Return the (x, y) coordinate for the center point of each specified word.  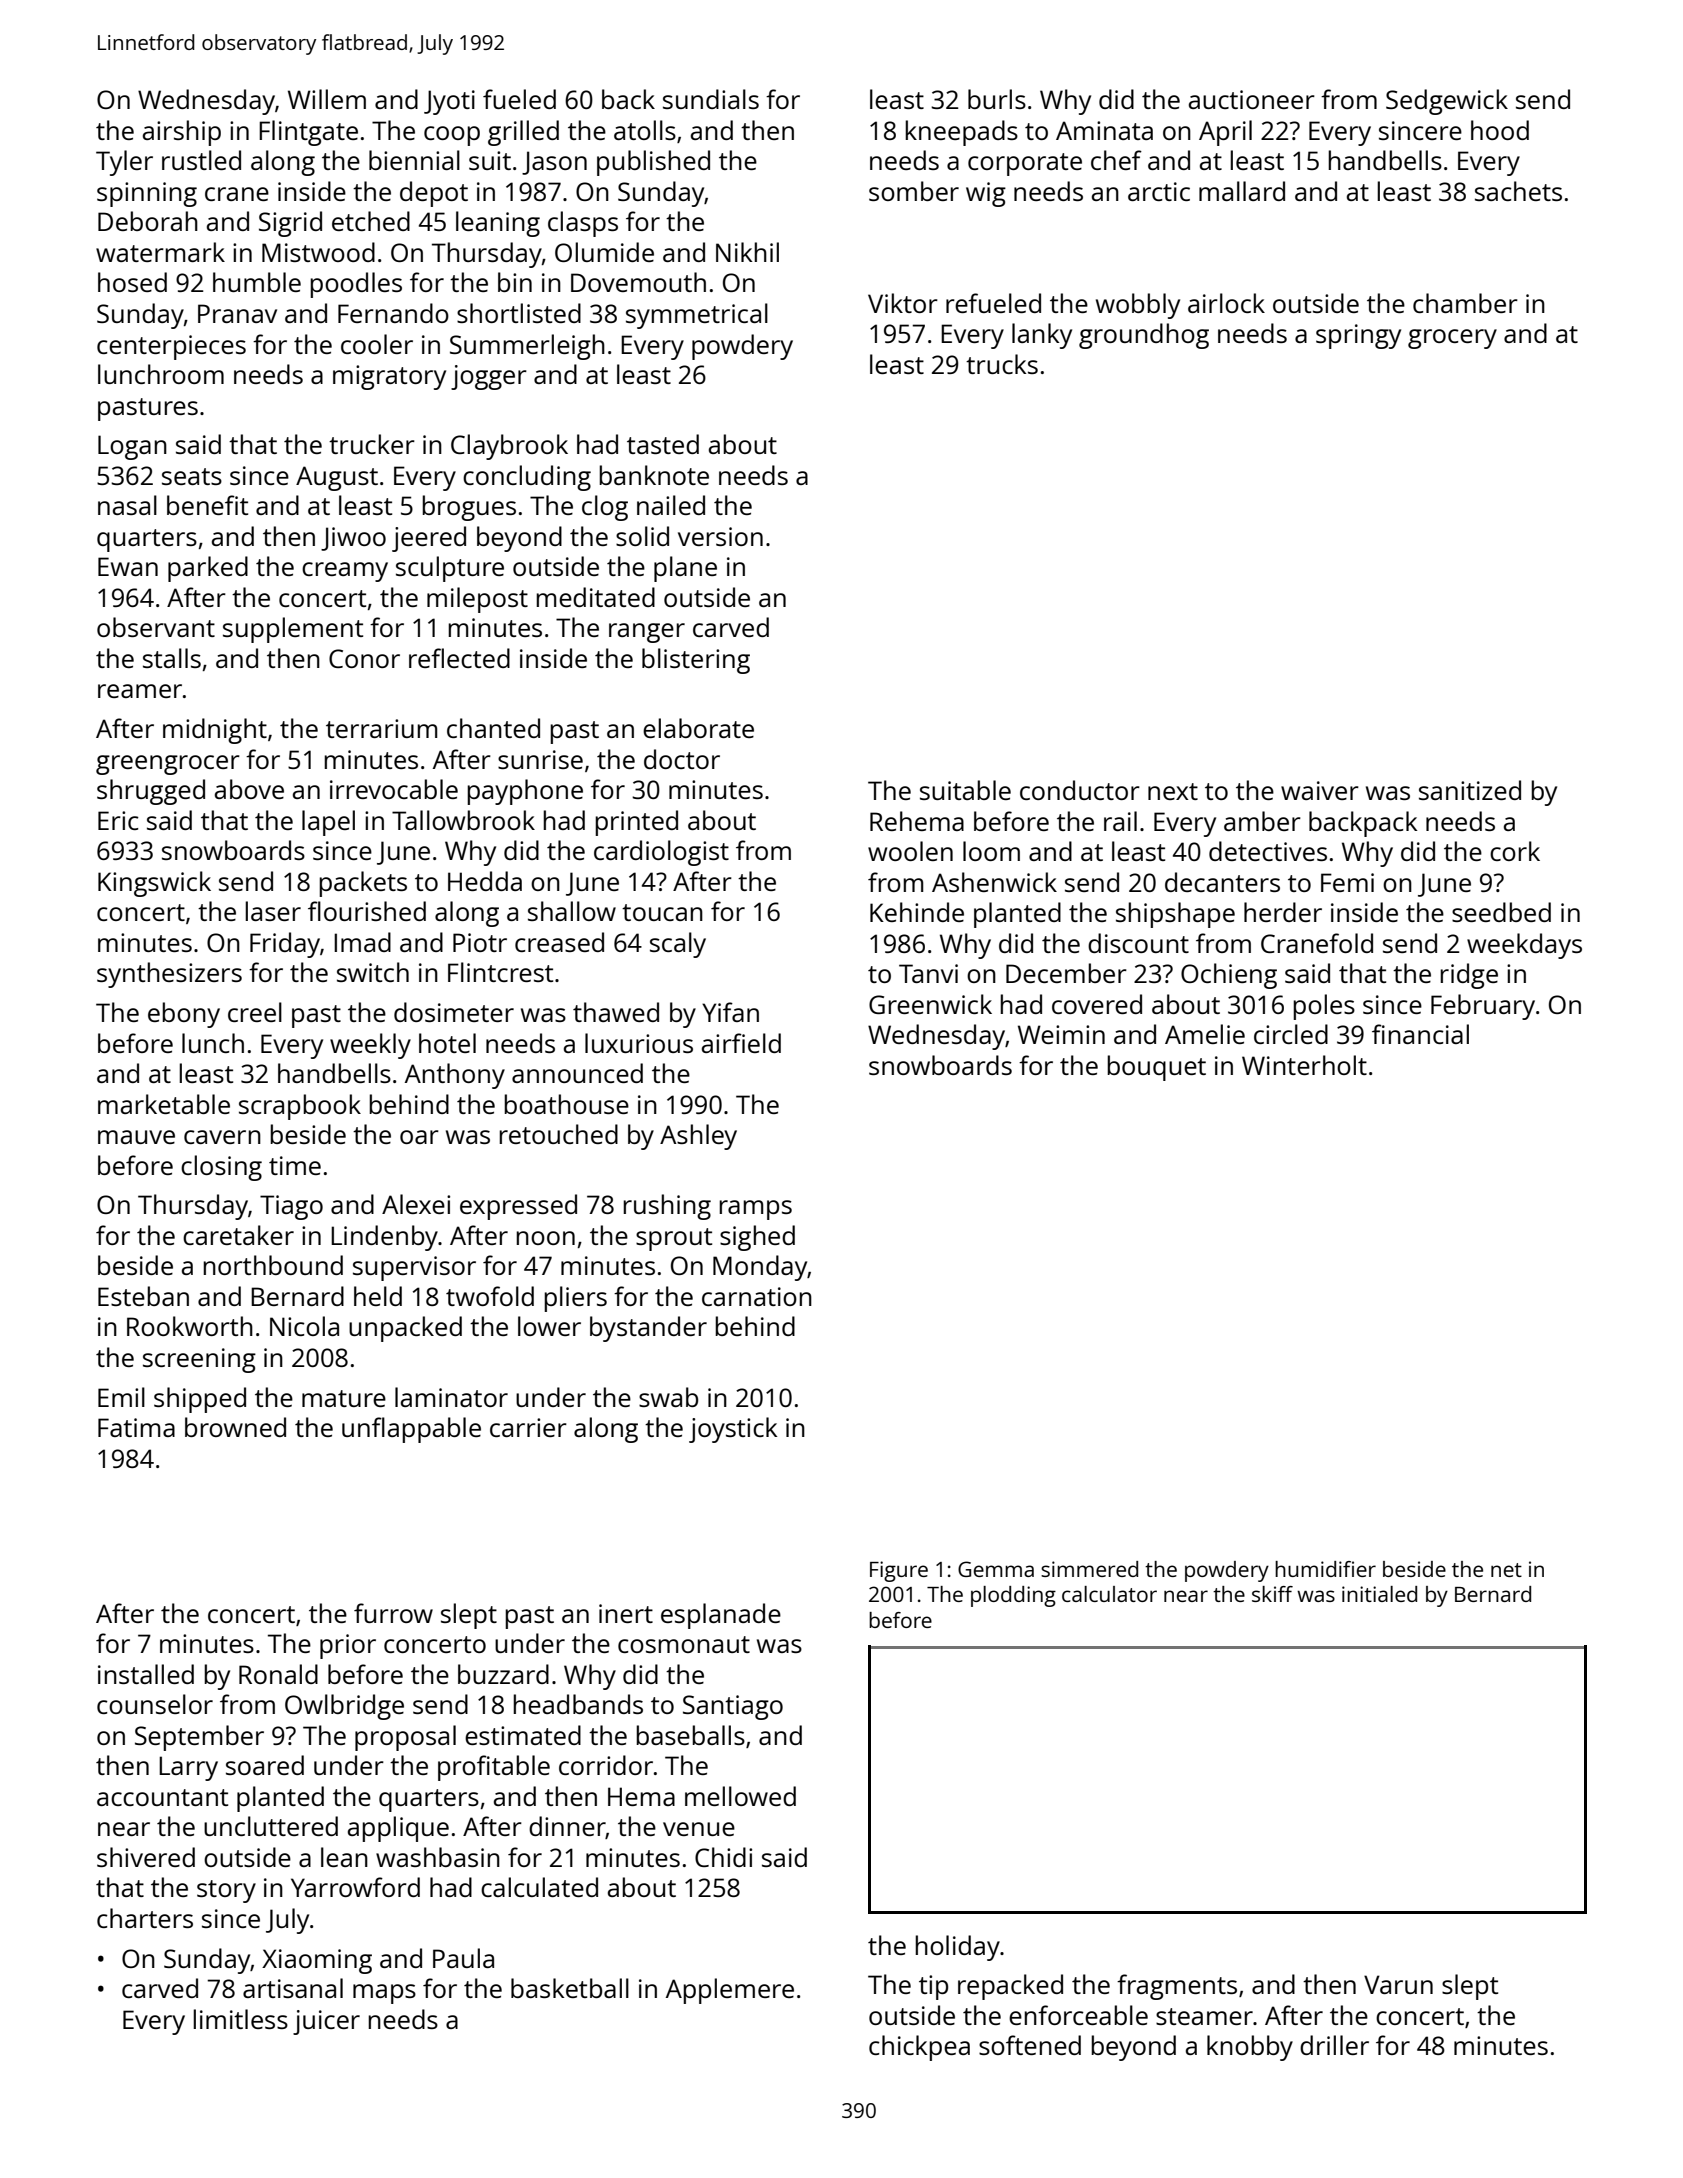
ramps (755, 1210)
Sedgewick (1447, 102)
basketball (570, 1988)
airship (182, 133)
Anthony (455, 1076)
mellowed (740, 1796)
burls (997, 99)
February (1483, 1007)
